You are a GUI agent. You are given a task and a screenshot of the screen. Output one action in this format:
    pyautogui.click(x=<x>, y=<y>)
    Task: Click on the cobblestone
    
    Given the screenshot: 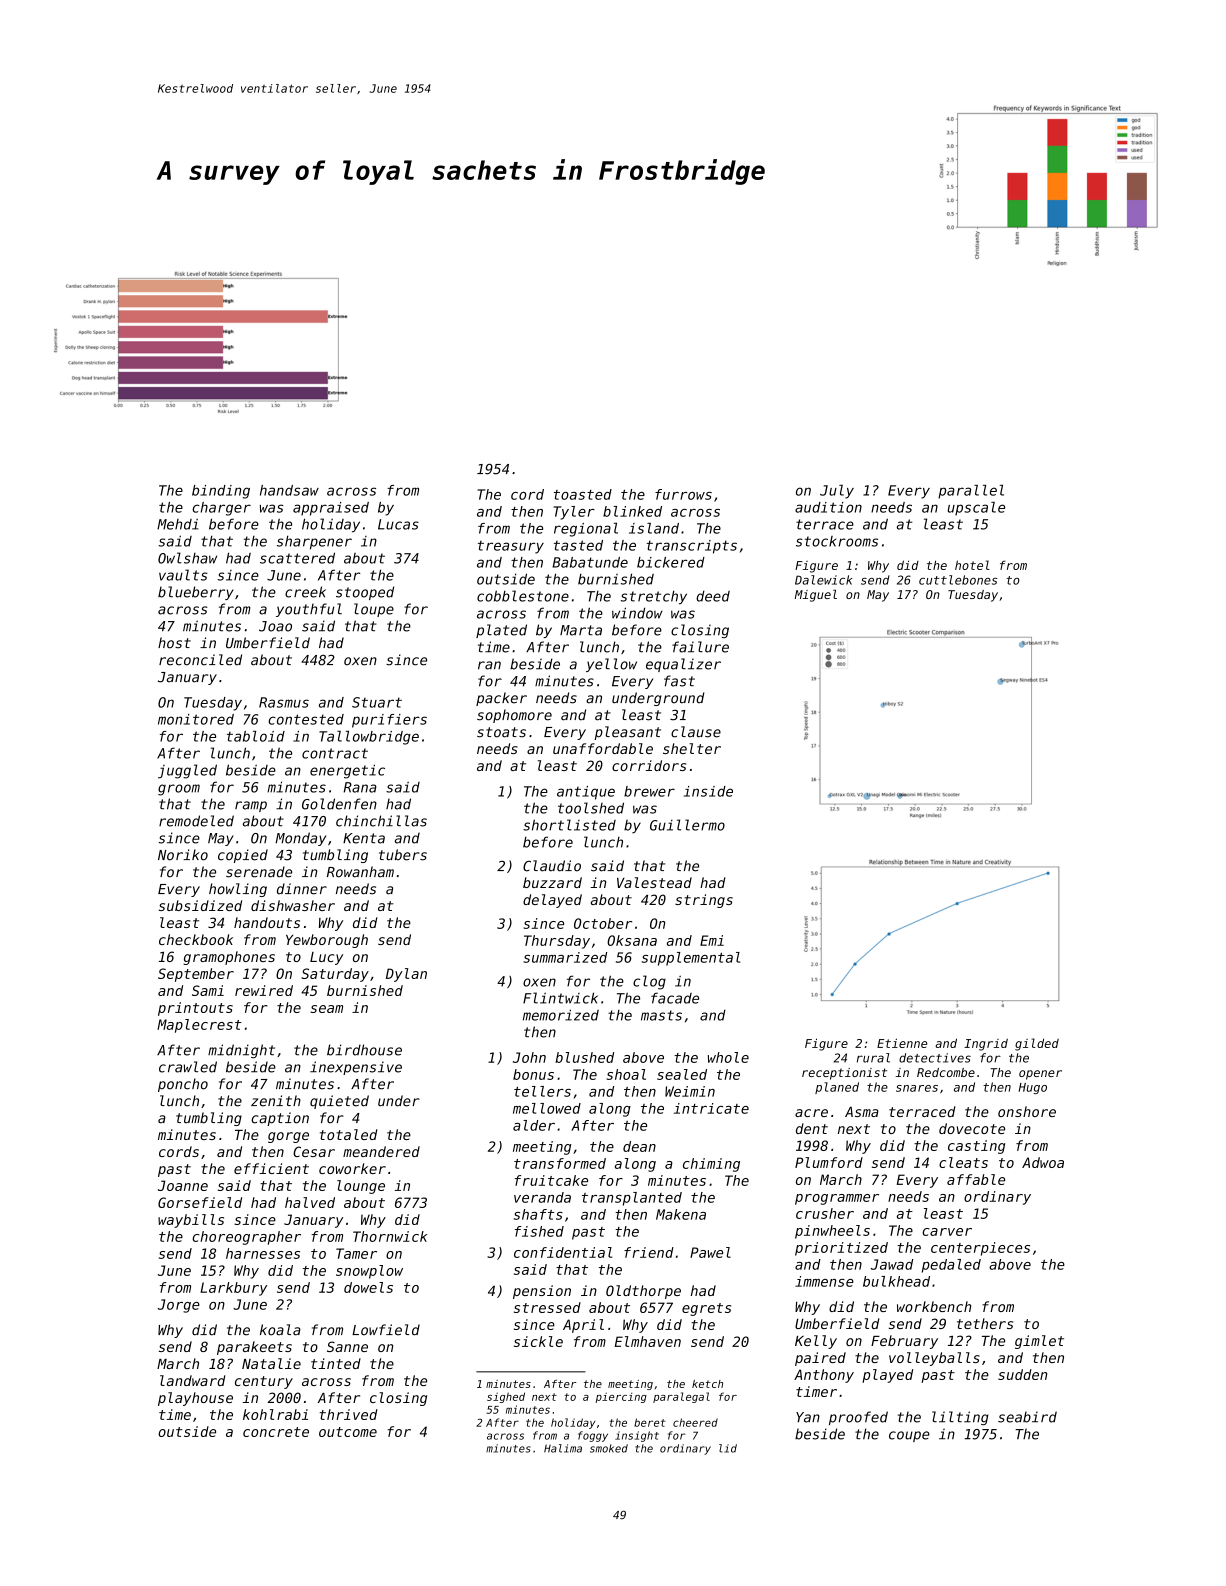 What is the action you would take?
    pyautogui.click(x=523, y=596)
